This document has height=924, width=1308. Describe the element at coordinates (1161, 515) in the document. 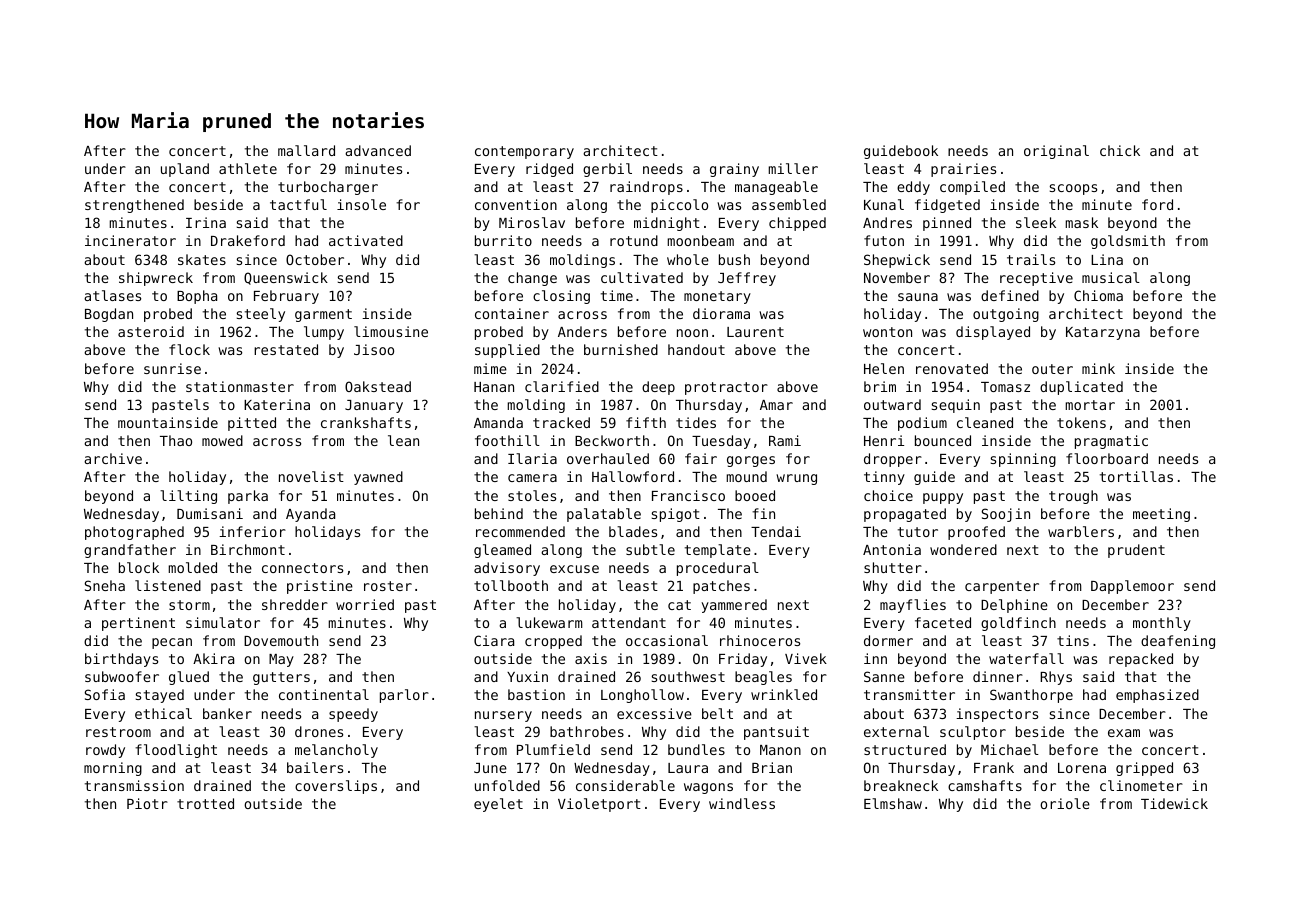

I see `meeting` at that location.
